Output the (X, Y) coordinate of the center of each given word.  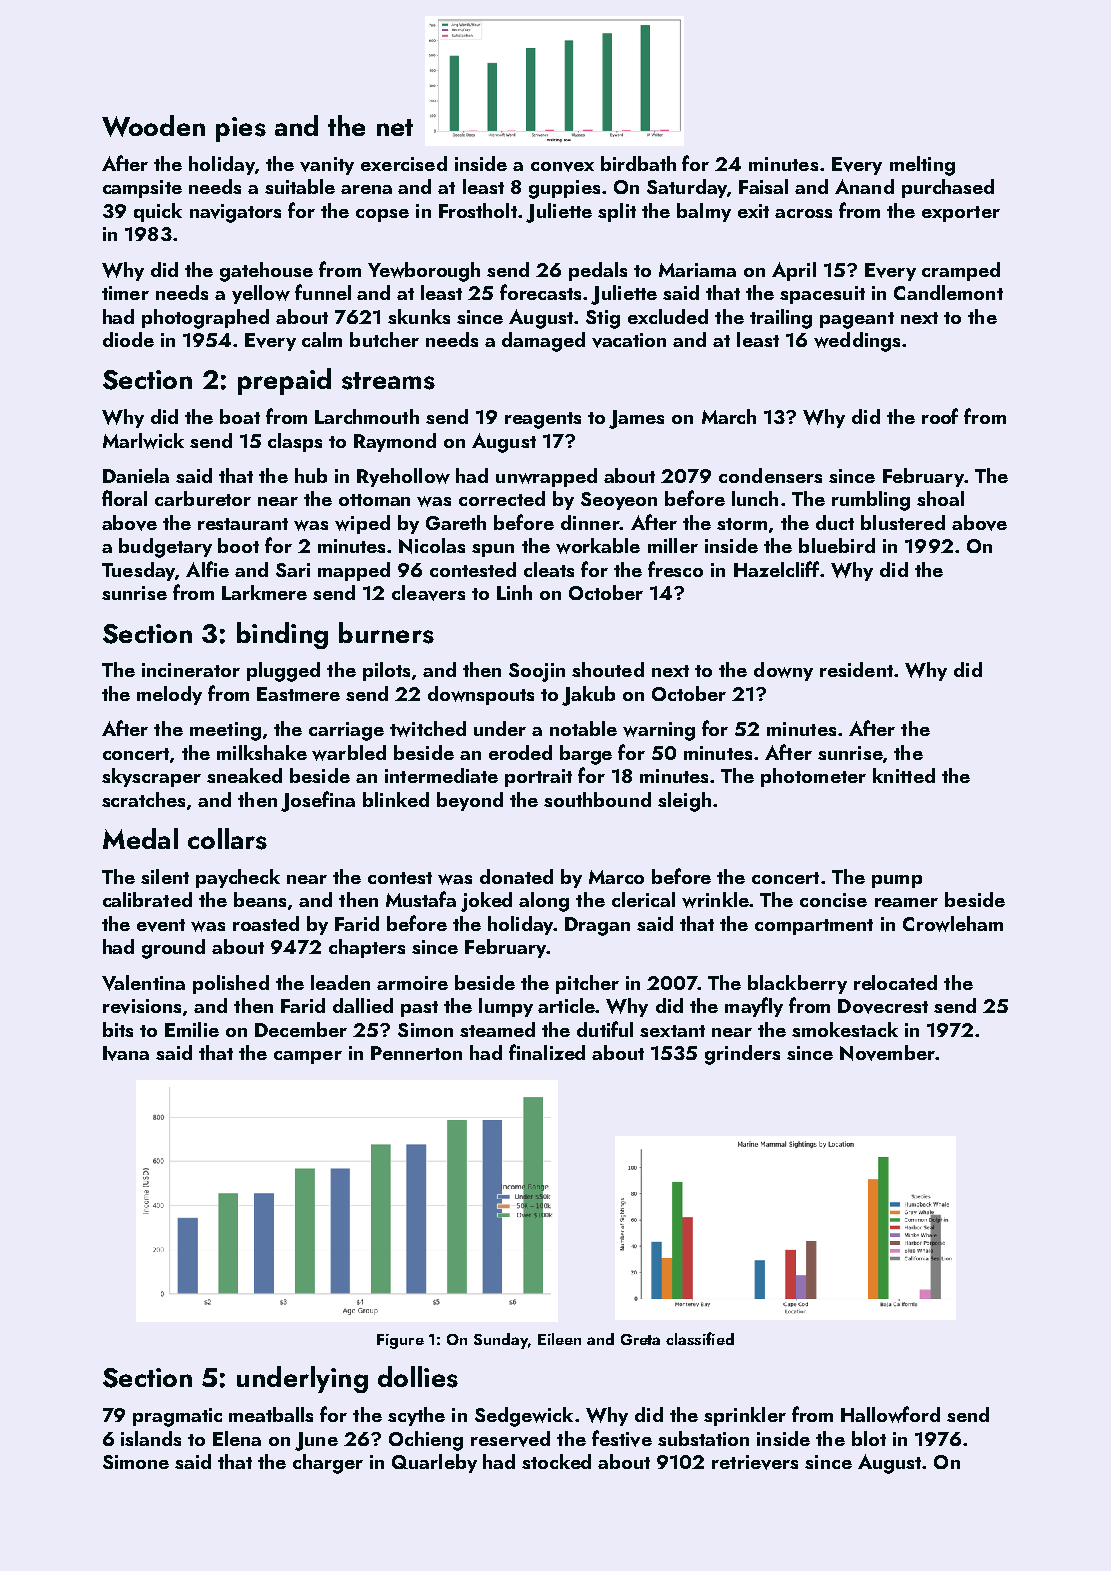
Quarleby (434, 1463)
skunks (419, 316)
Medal (140, 838)
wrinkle (715, 900)
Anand (864, 186)
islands (151, 1438)
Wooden (153, 126)
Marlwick (143, 441)
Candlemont (948, 292)
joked (486, 902)
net (395, 127)
